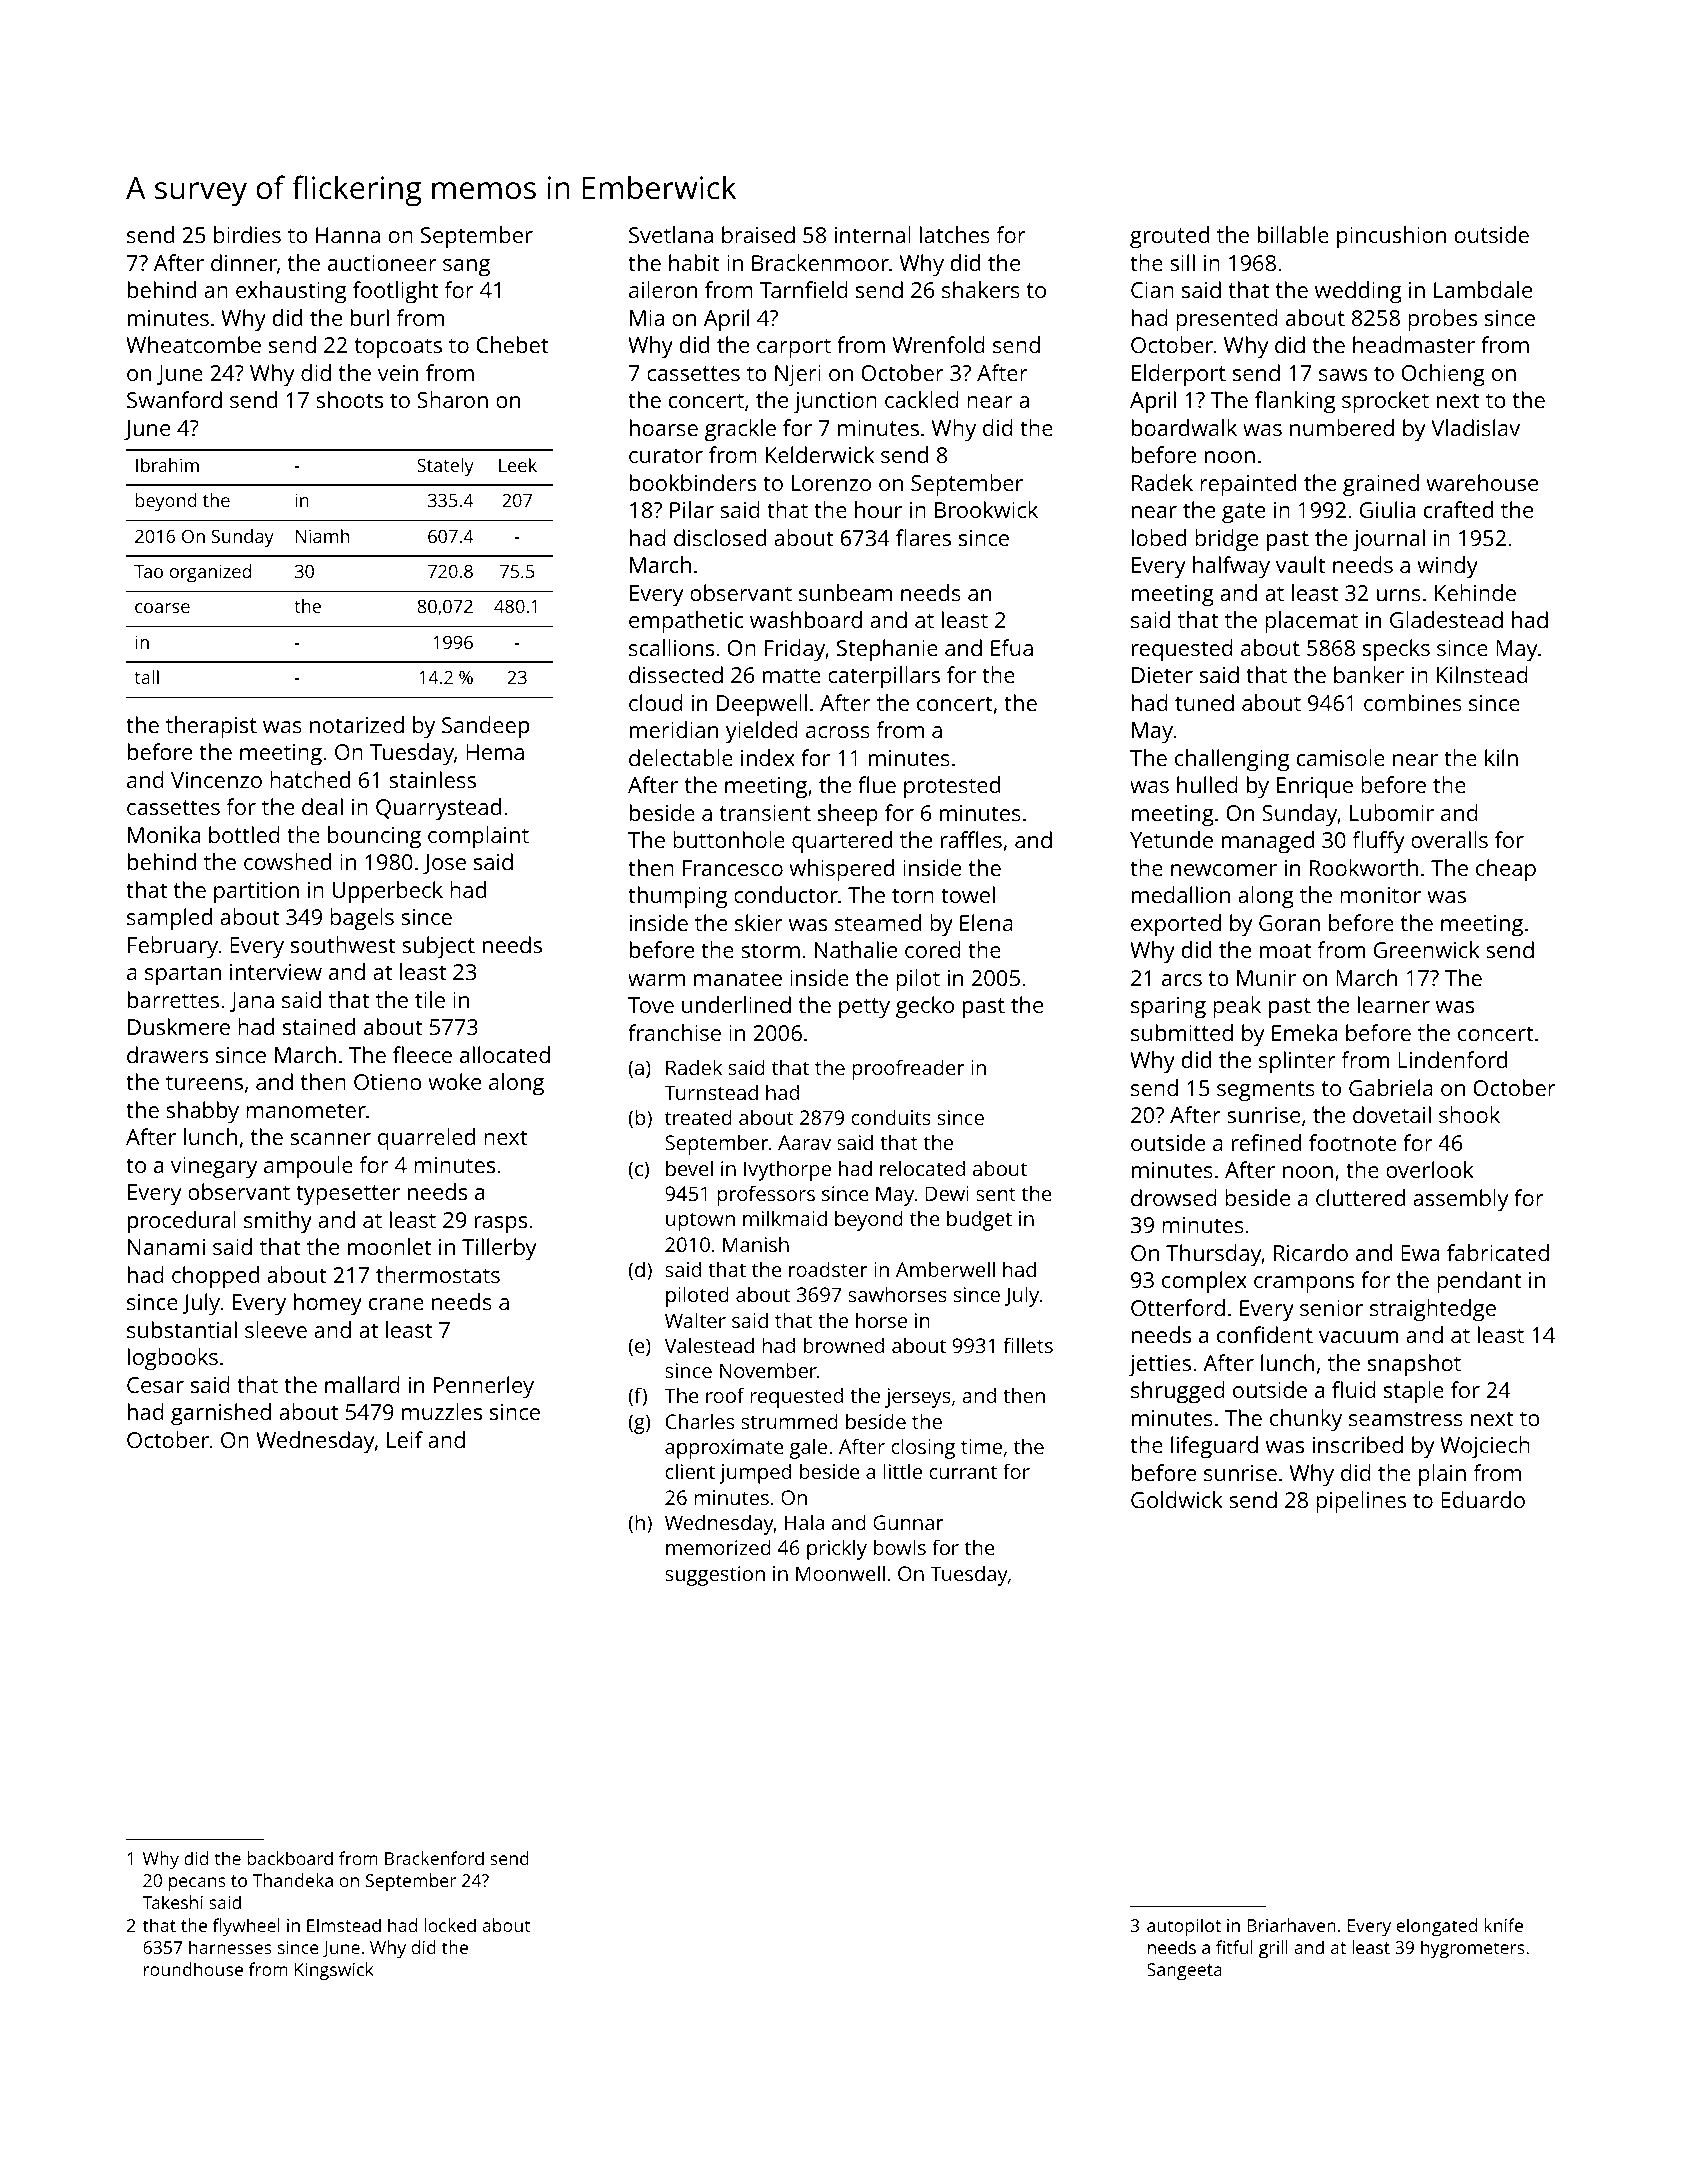 This screenshot has height=2178, width=1683. I want to click on locked, so click(450, 1925).
